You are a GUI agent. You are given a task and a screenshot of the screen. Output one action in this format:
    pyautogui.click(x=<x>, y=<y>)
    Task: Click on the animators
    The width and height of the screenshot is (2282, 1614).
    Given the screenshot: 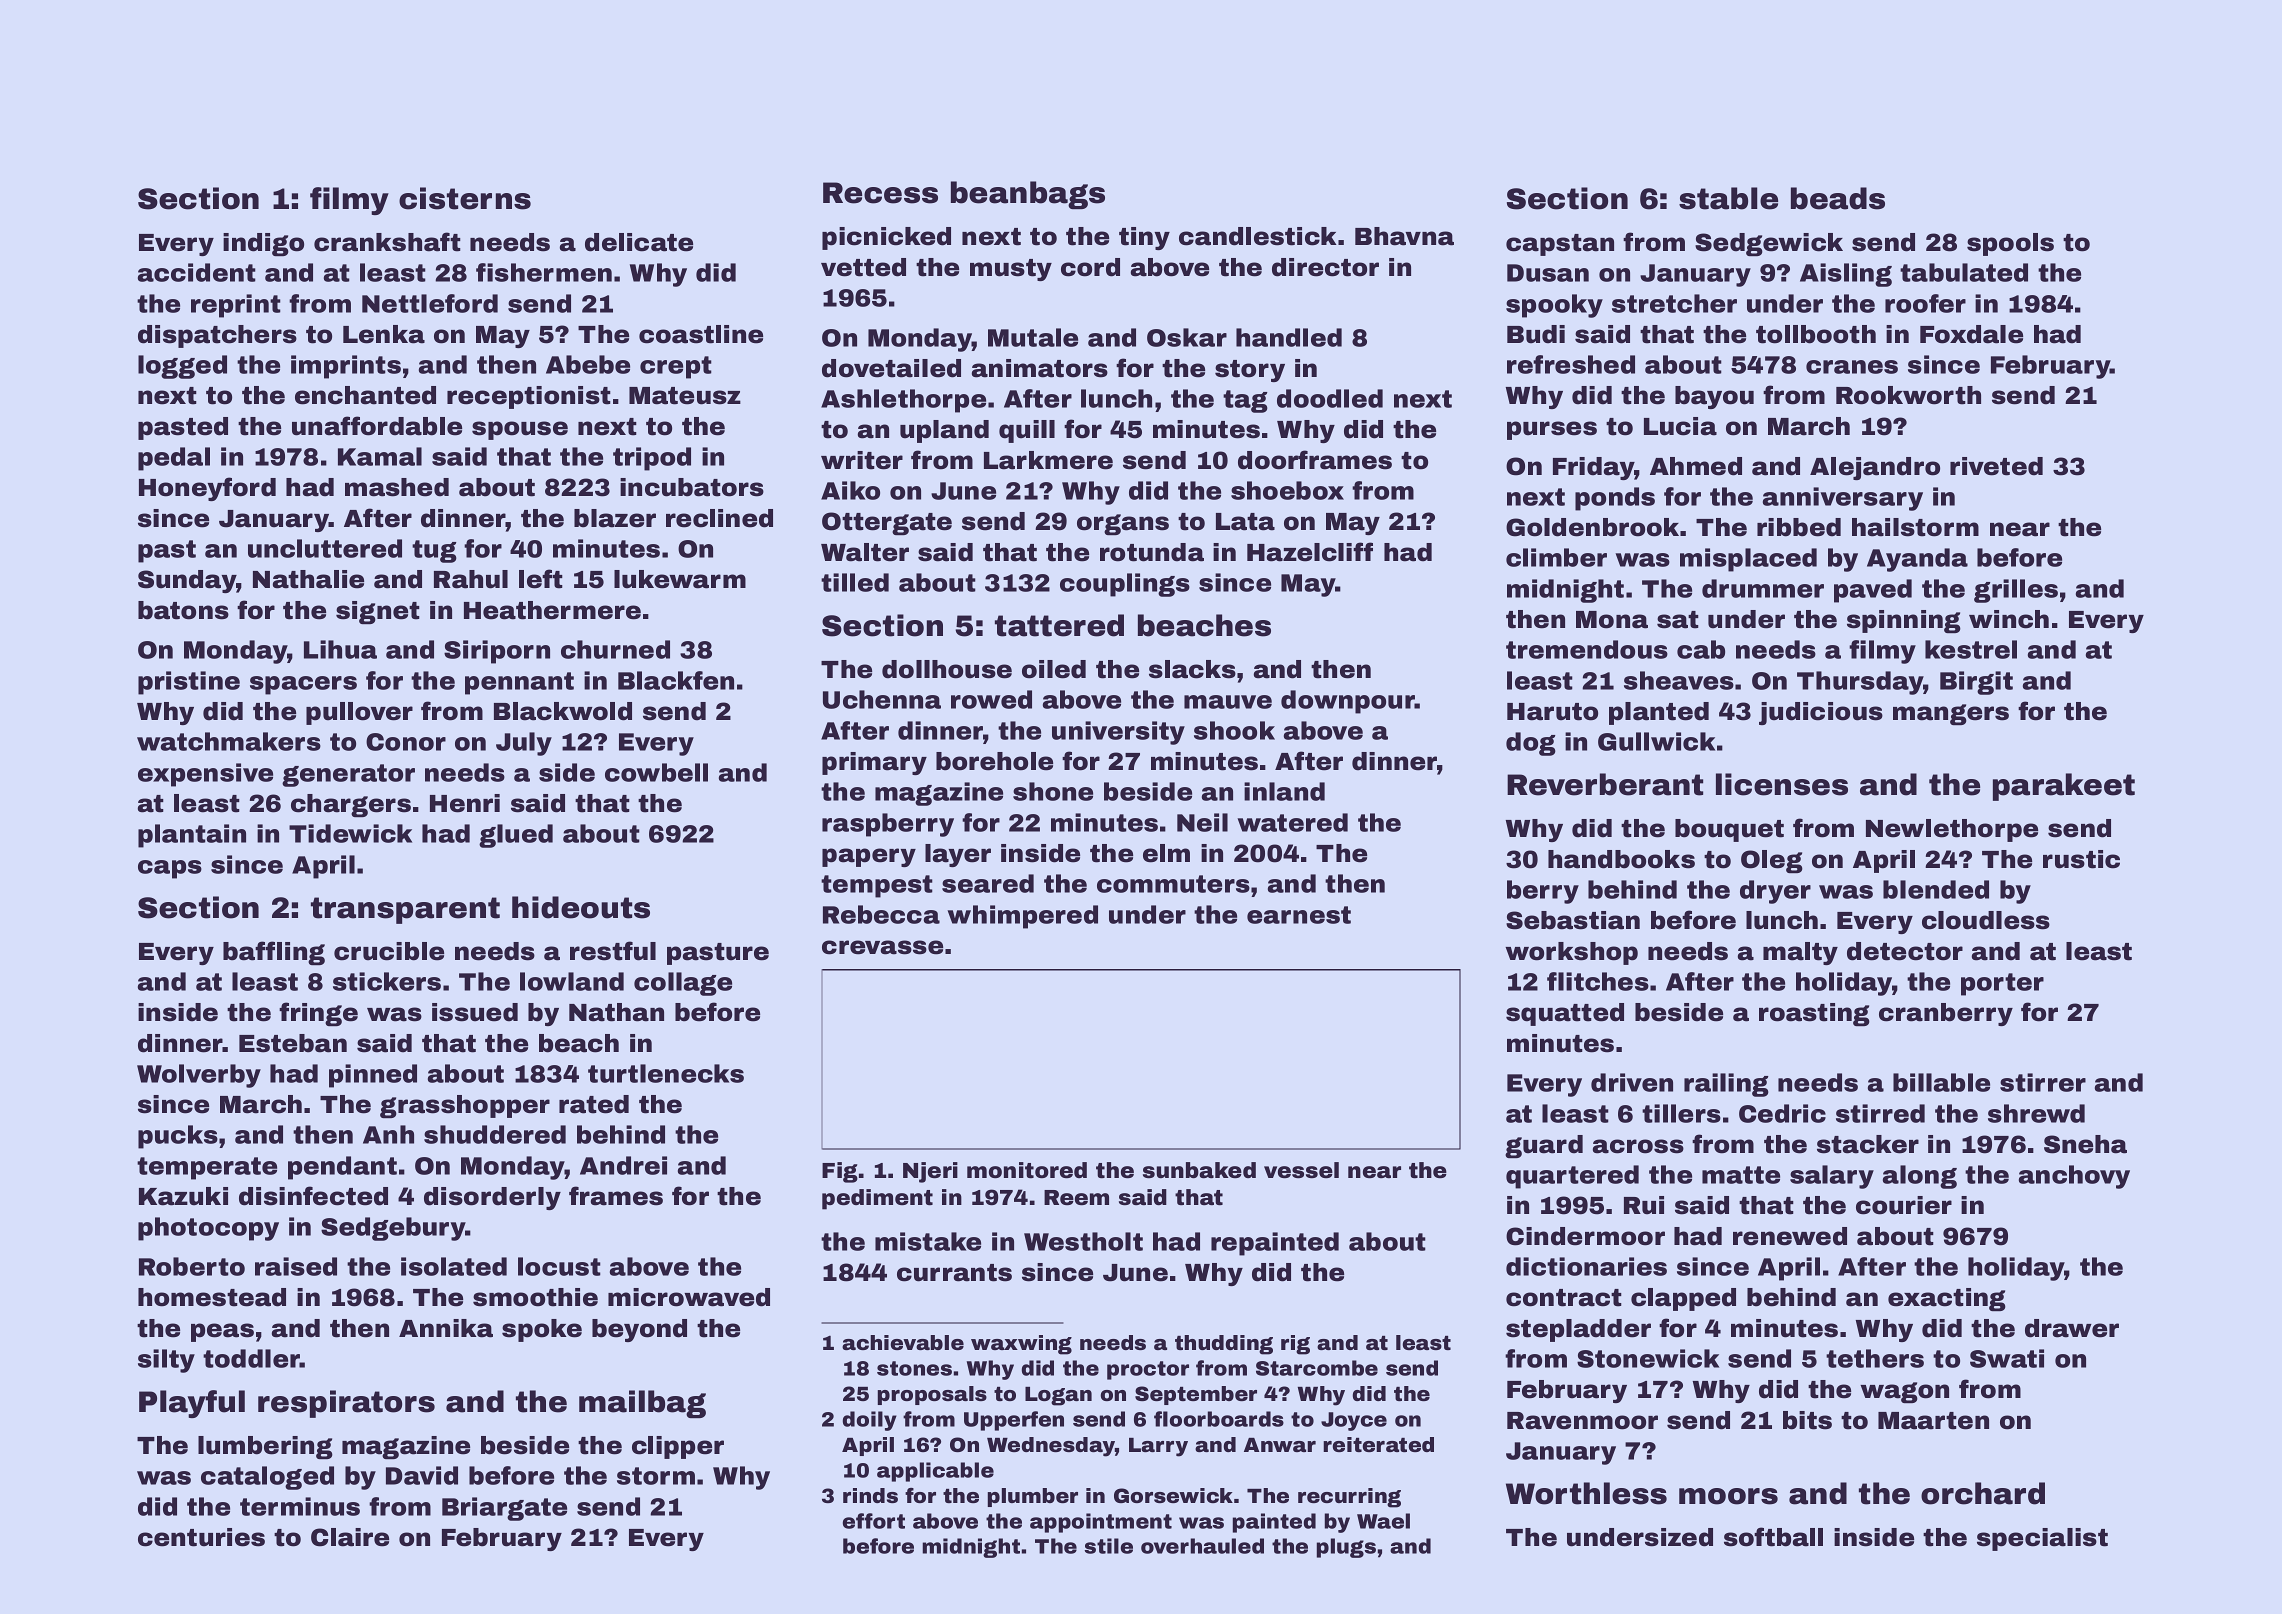 What is the action you would take?
    pyautogui.click(x=1040, y=368)
